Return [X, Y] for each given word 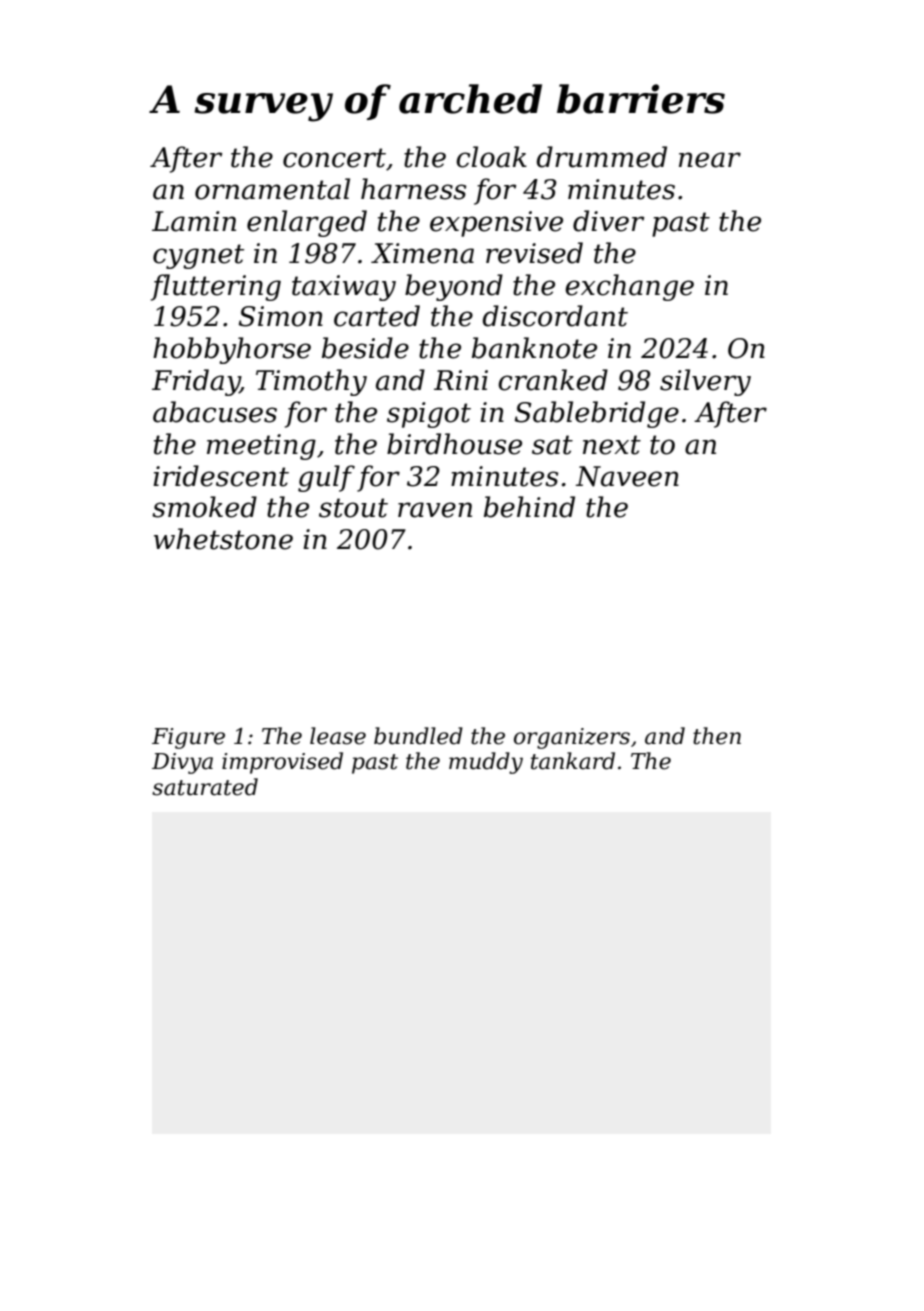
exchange [629, 287]
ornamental [272, 189]
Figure [188, 738]
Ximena [422, 253]
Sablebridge [597, 414]
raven [435, 510]
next [612, 445]
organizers [572, 738]
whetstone [223, 539]
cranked [553, 380]
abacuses [215, 412]
